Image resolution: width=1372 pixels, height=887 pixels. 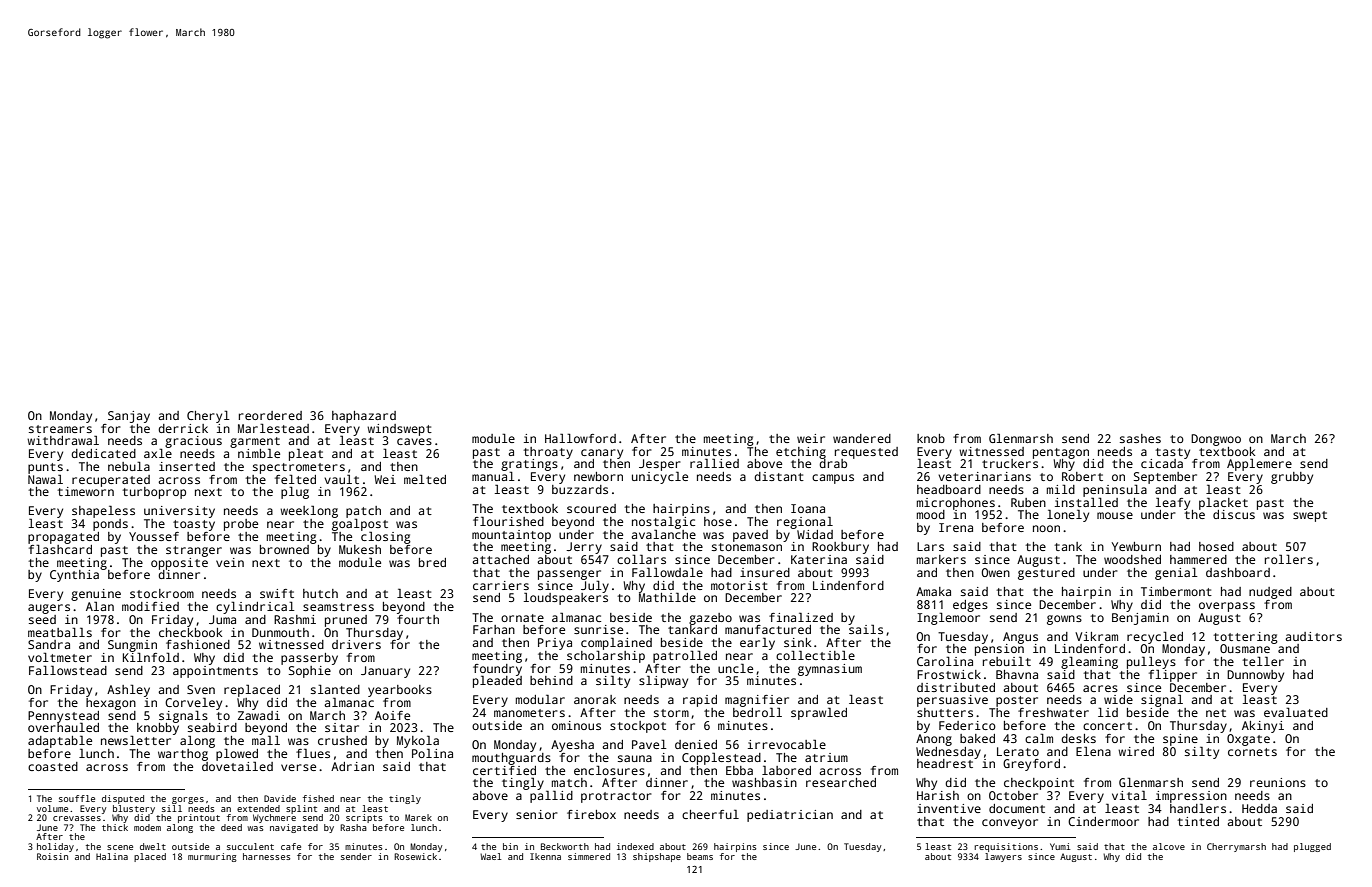 What do you see at coordinates (768, 629) in the screenshot?
I see `manufactured` at bounding box center [768, 629].
